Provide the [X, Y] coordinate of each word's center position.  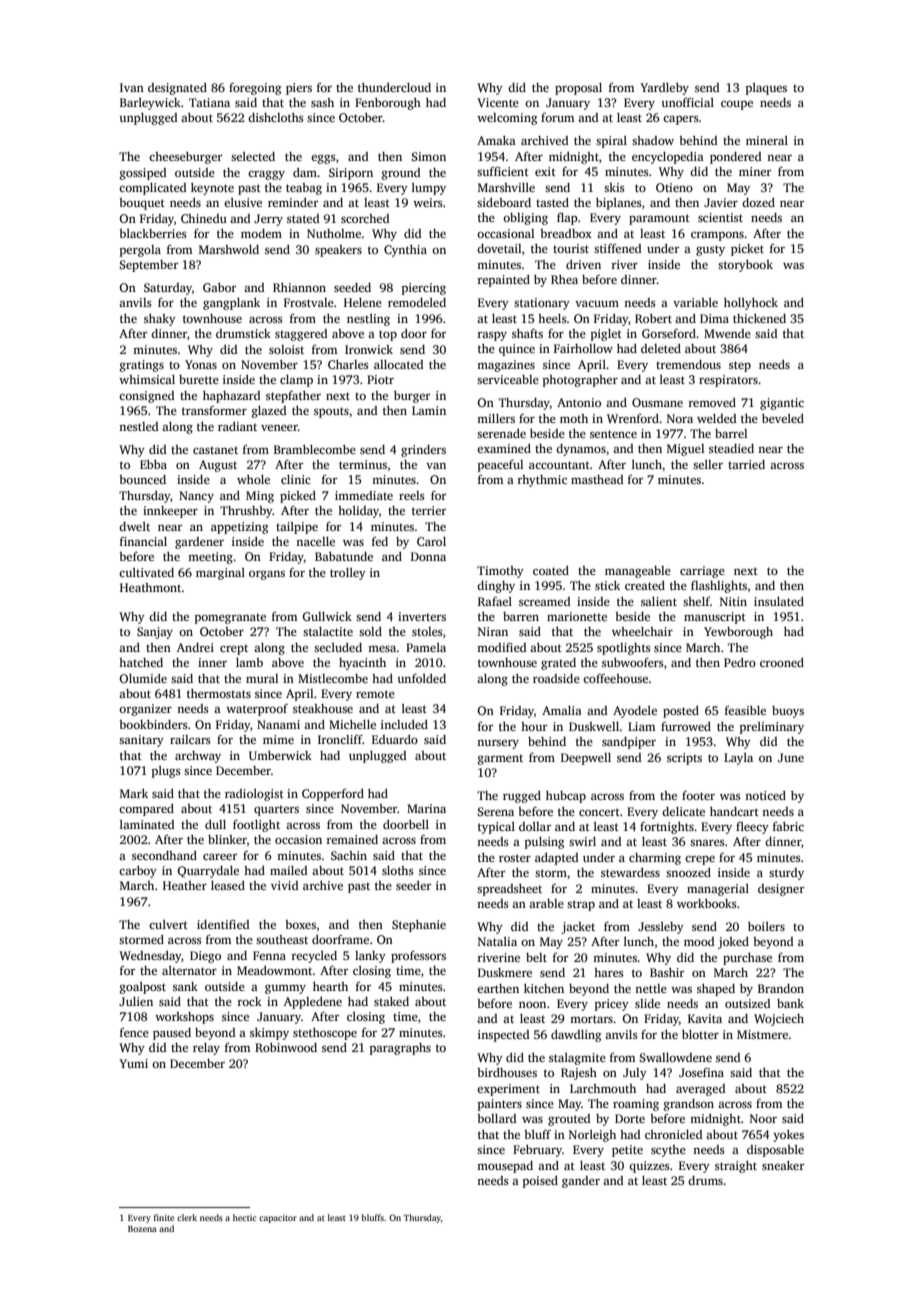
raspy [492, 336]
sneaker [783, 1165]
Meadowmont [274, 970]
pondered [736, 158]
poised [540, 1182]
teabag [304, 189]
